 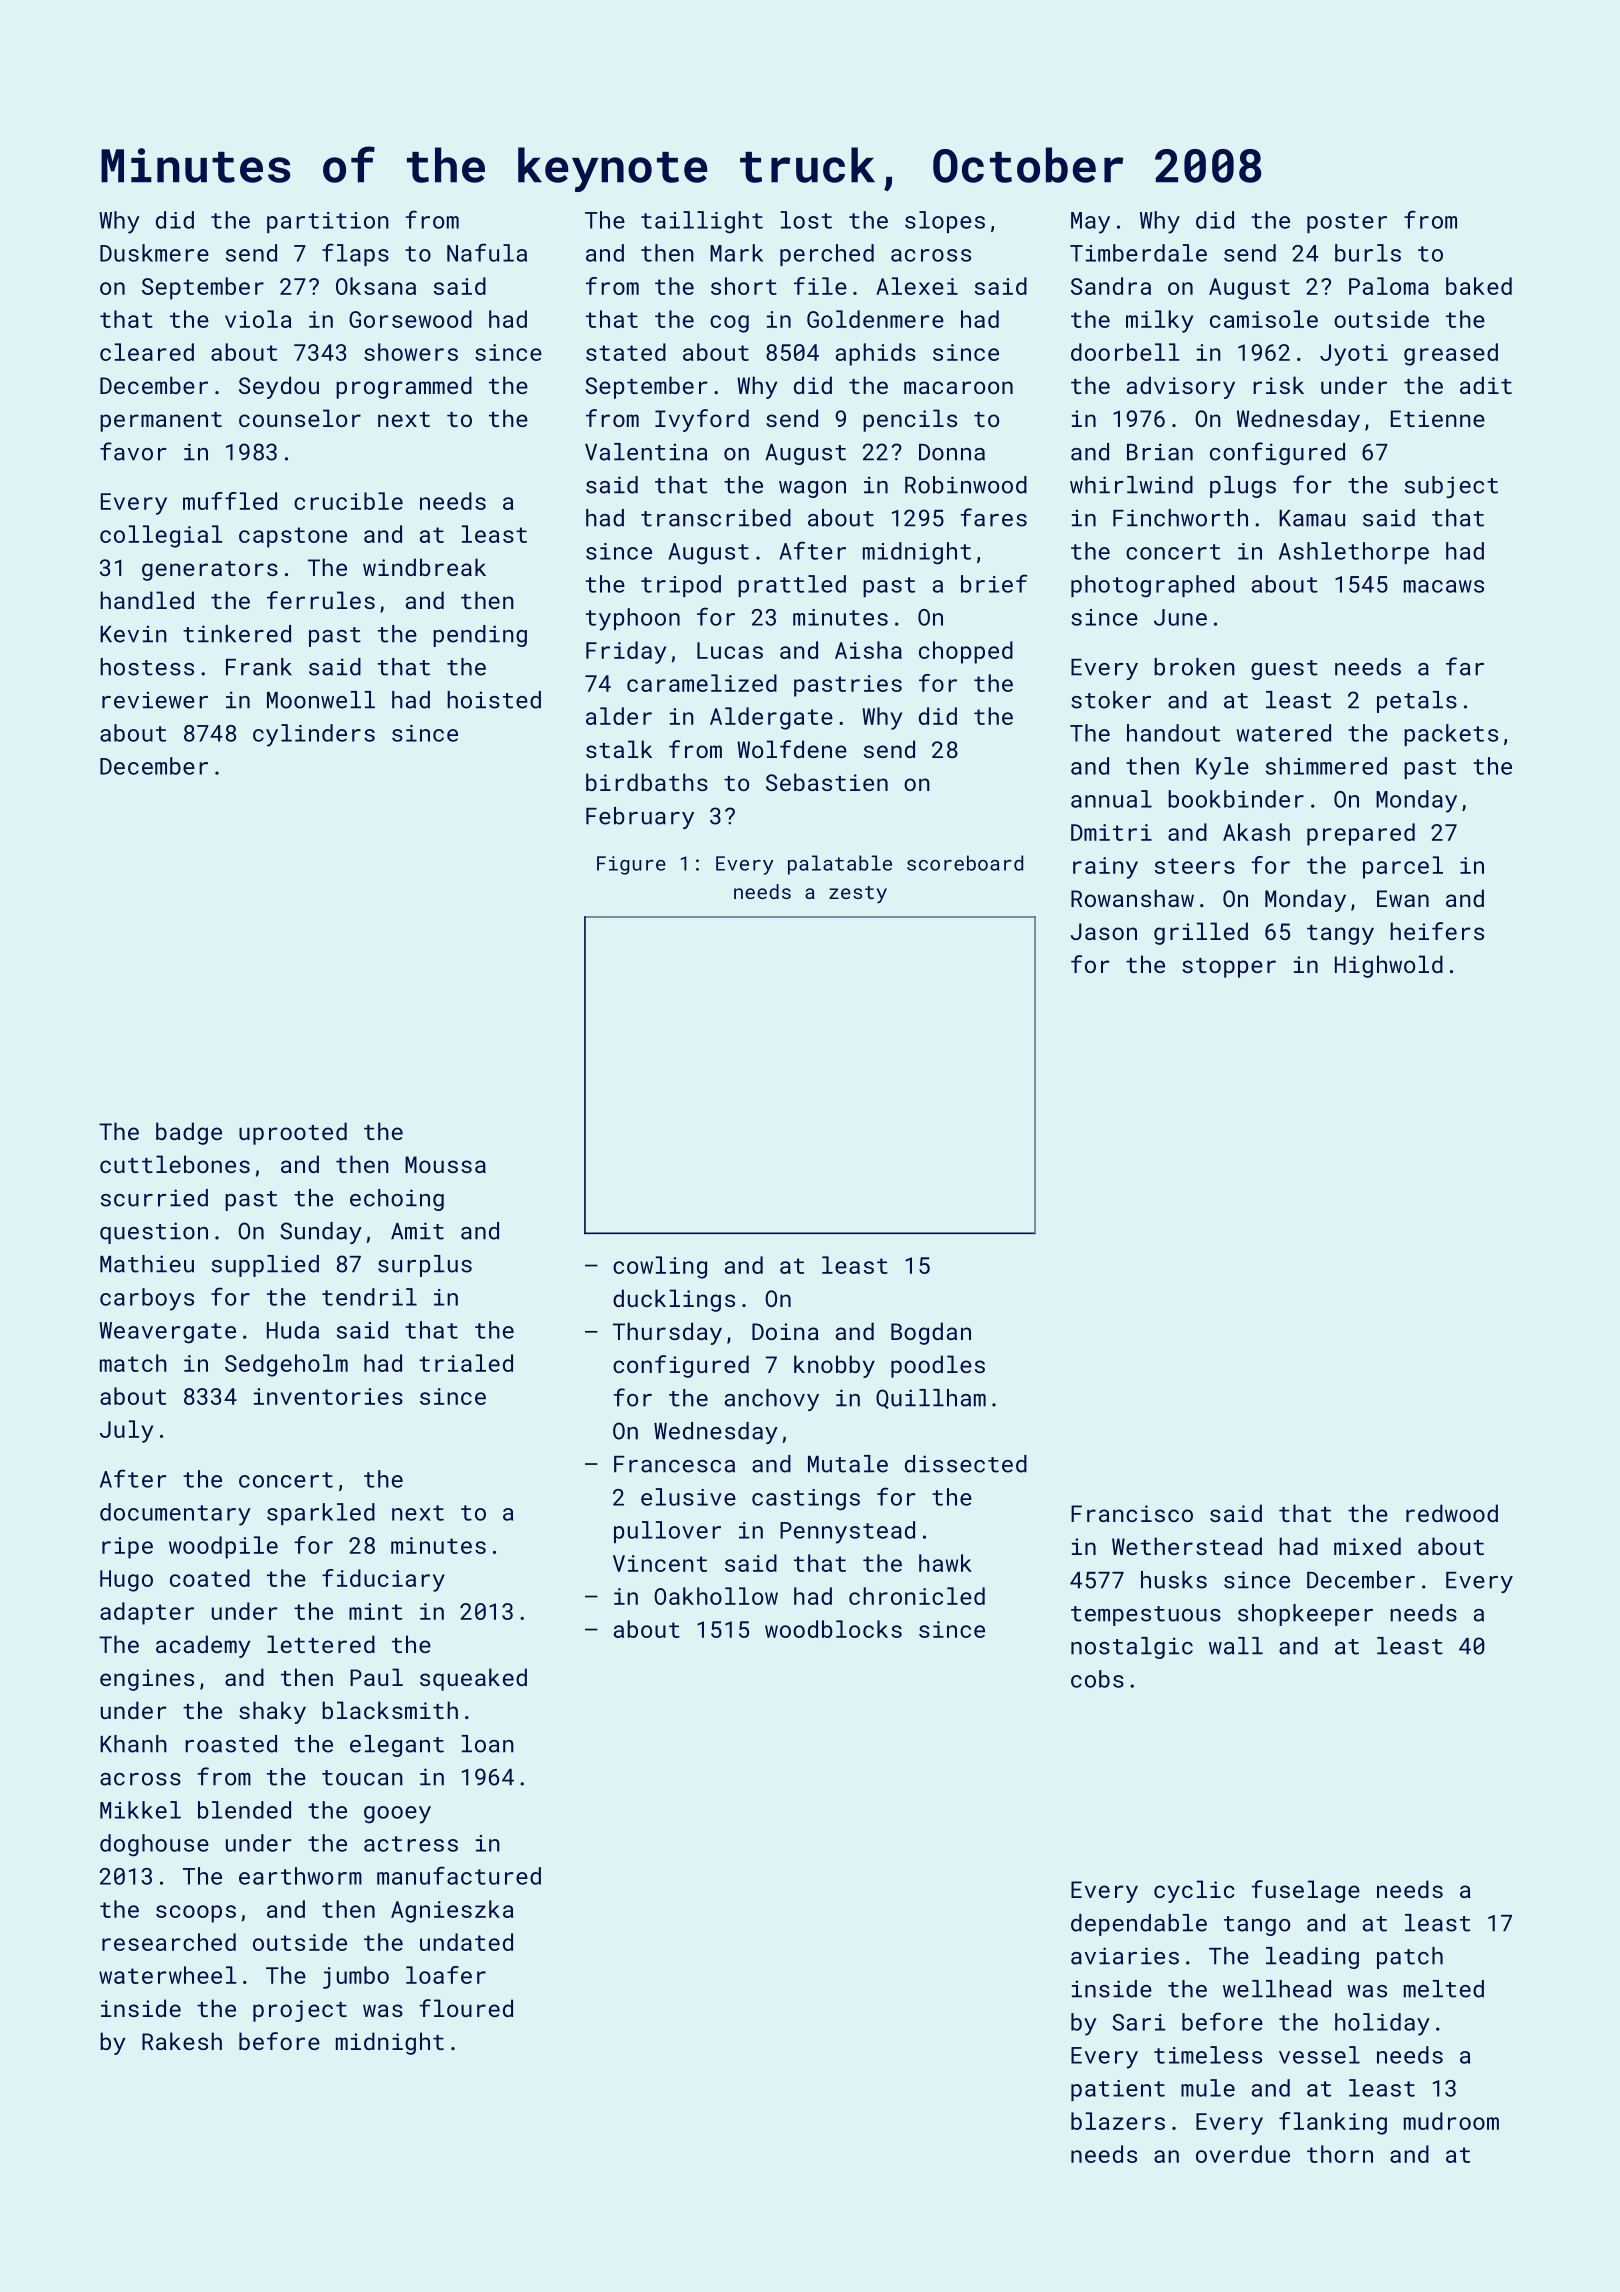 What do you see at coordinates (182, 2041) in the screenshot?
I see `Rakesh` at bounding box center [182, 2041].
